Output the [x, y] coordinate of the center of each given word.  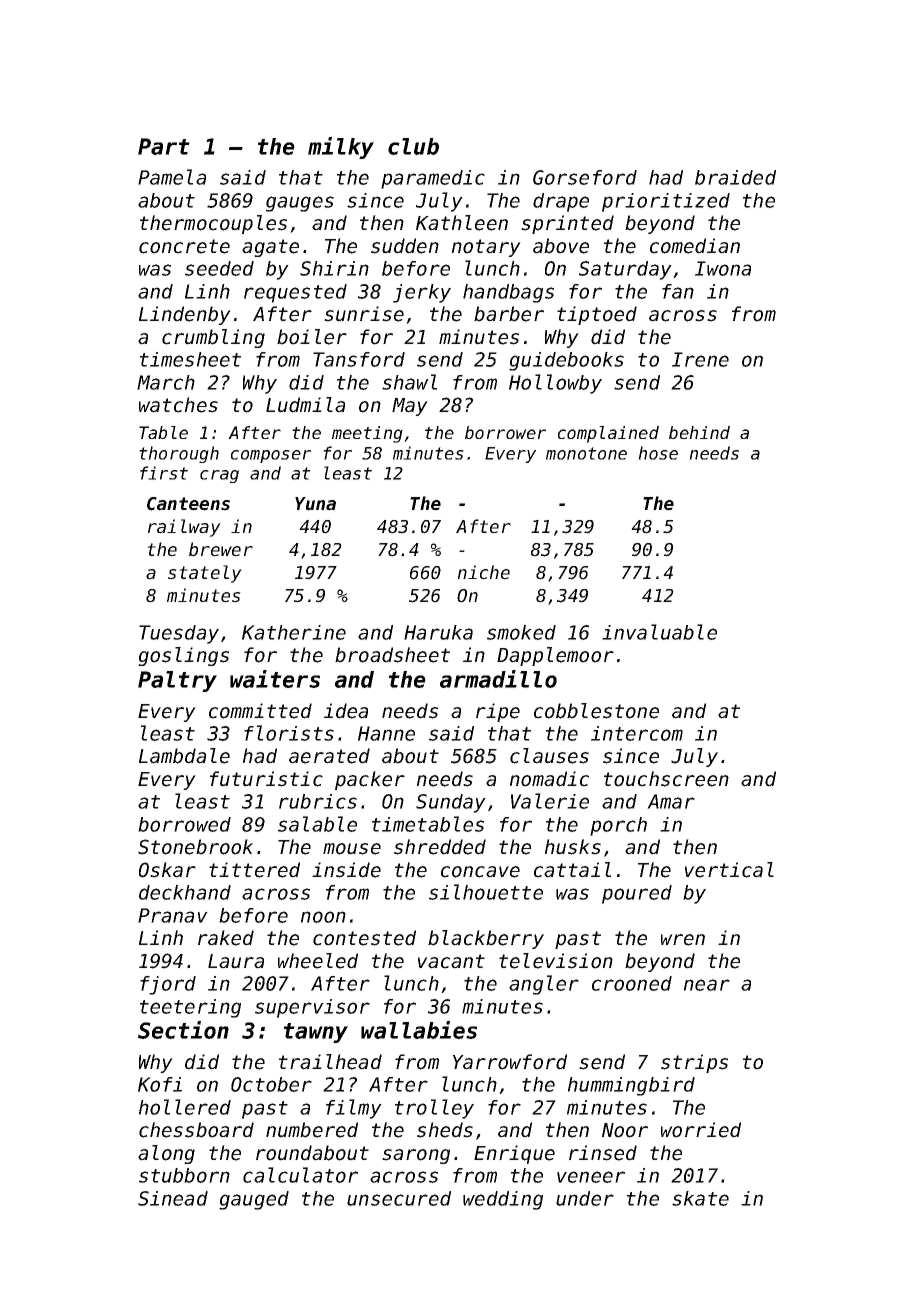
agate [270, 248]
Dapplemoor [555, 656]
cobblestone [596, 711]
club [413, 146]
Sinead [173, 1198]
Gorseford [585, 177]
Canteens [188, 504]
